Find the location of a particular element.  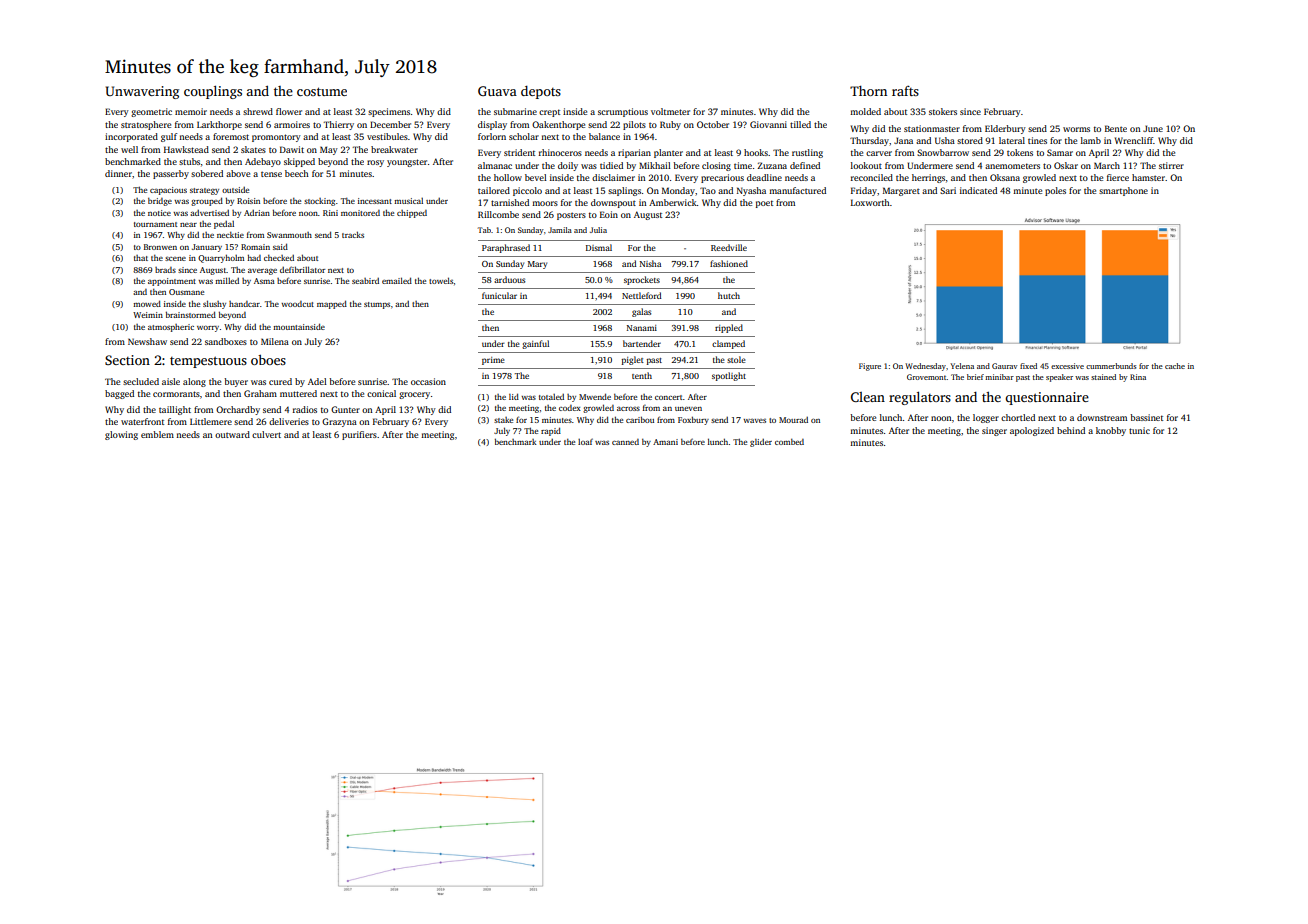

clamped is located at coordinates (728, 344).
